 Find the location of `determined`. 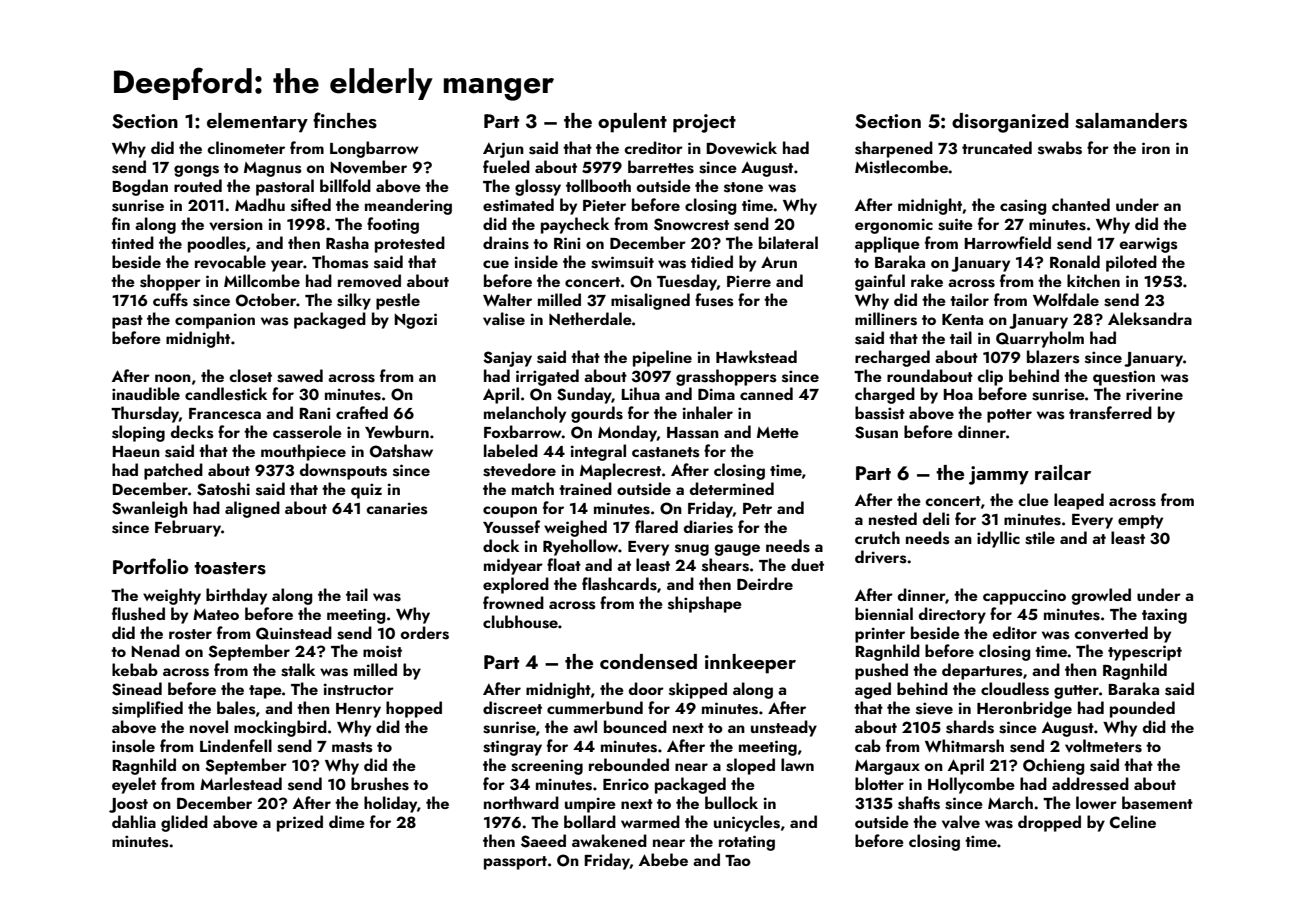

determined is located at coordinates (732, 488).
